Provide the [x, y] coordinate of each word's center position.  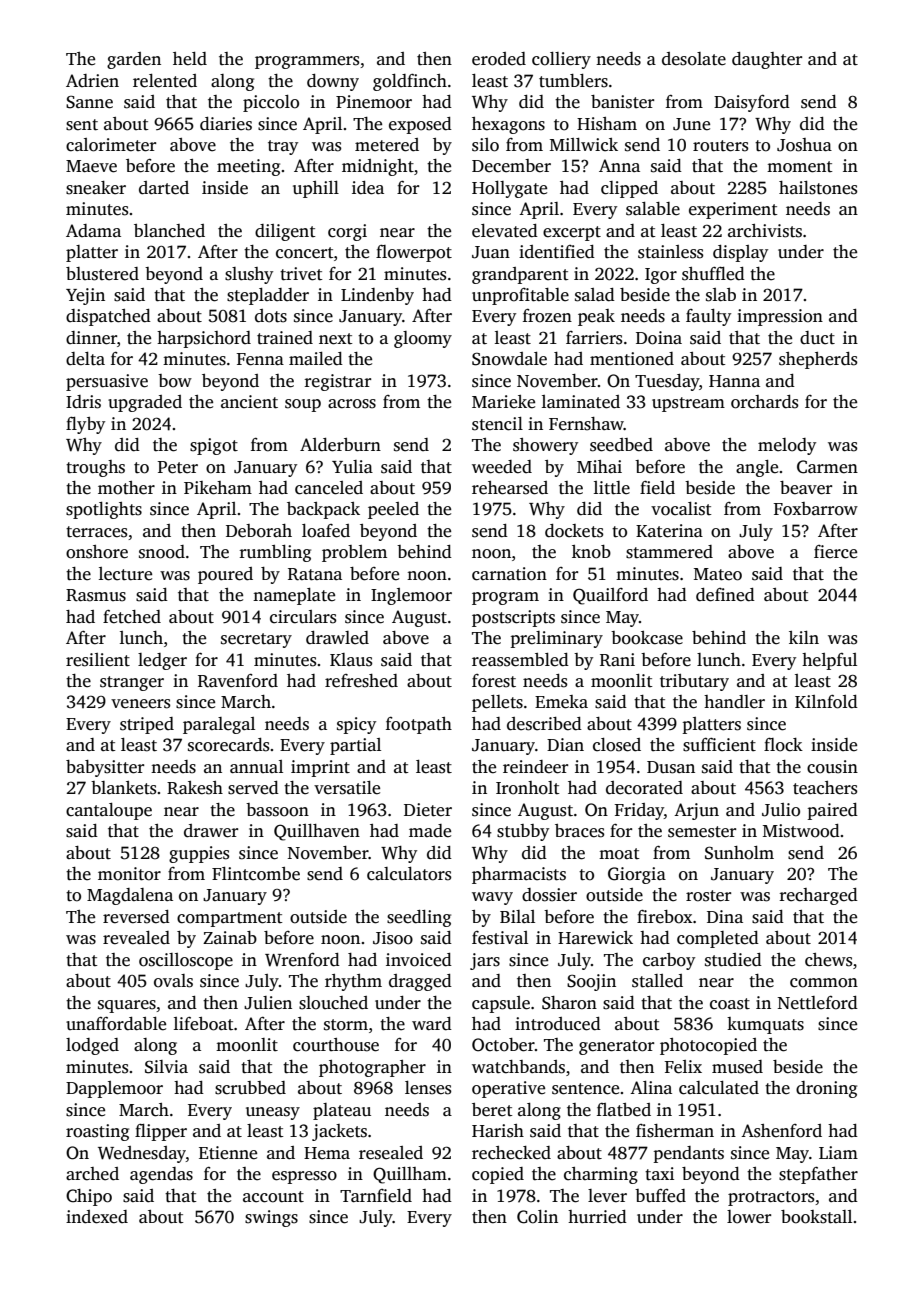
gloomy [423, 339]
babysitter [105, 768]
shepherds [818, 360]
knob [591, 552]
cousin [832, 767]
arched [92, 1174]
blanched [169, 231]
